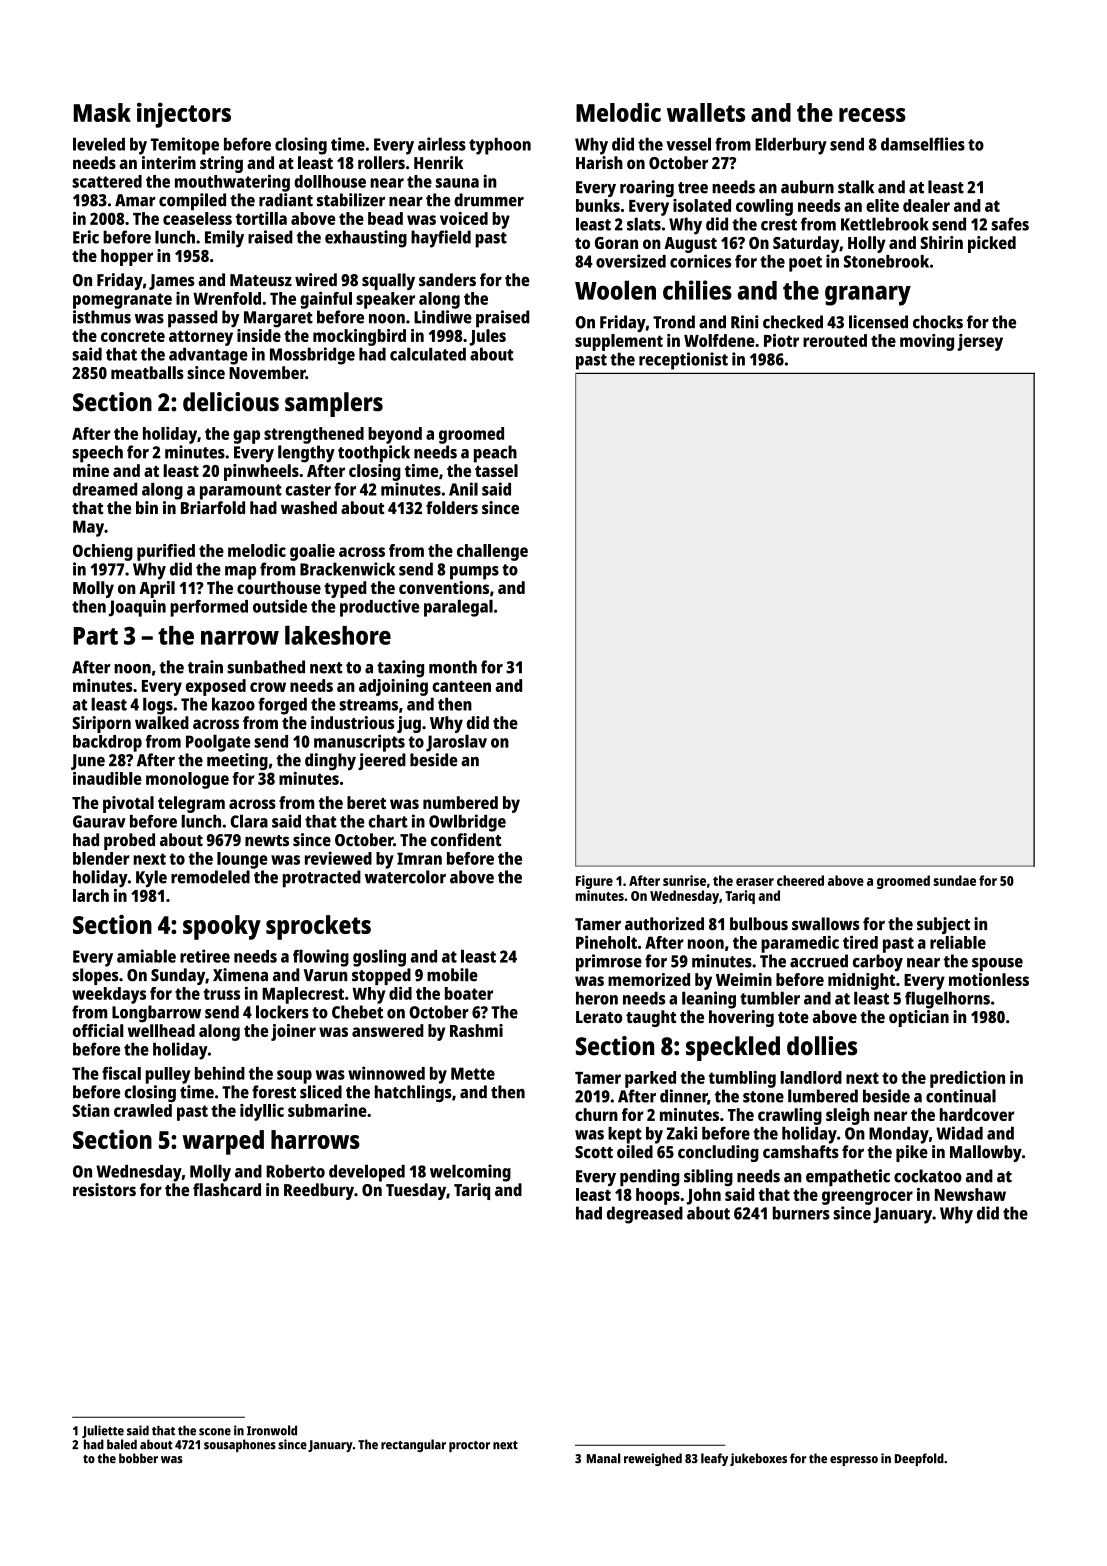 The height and width of the page is (1566, 1107). I want to click on burners, so click(801, 1213).
